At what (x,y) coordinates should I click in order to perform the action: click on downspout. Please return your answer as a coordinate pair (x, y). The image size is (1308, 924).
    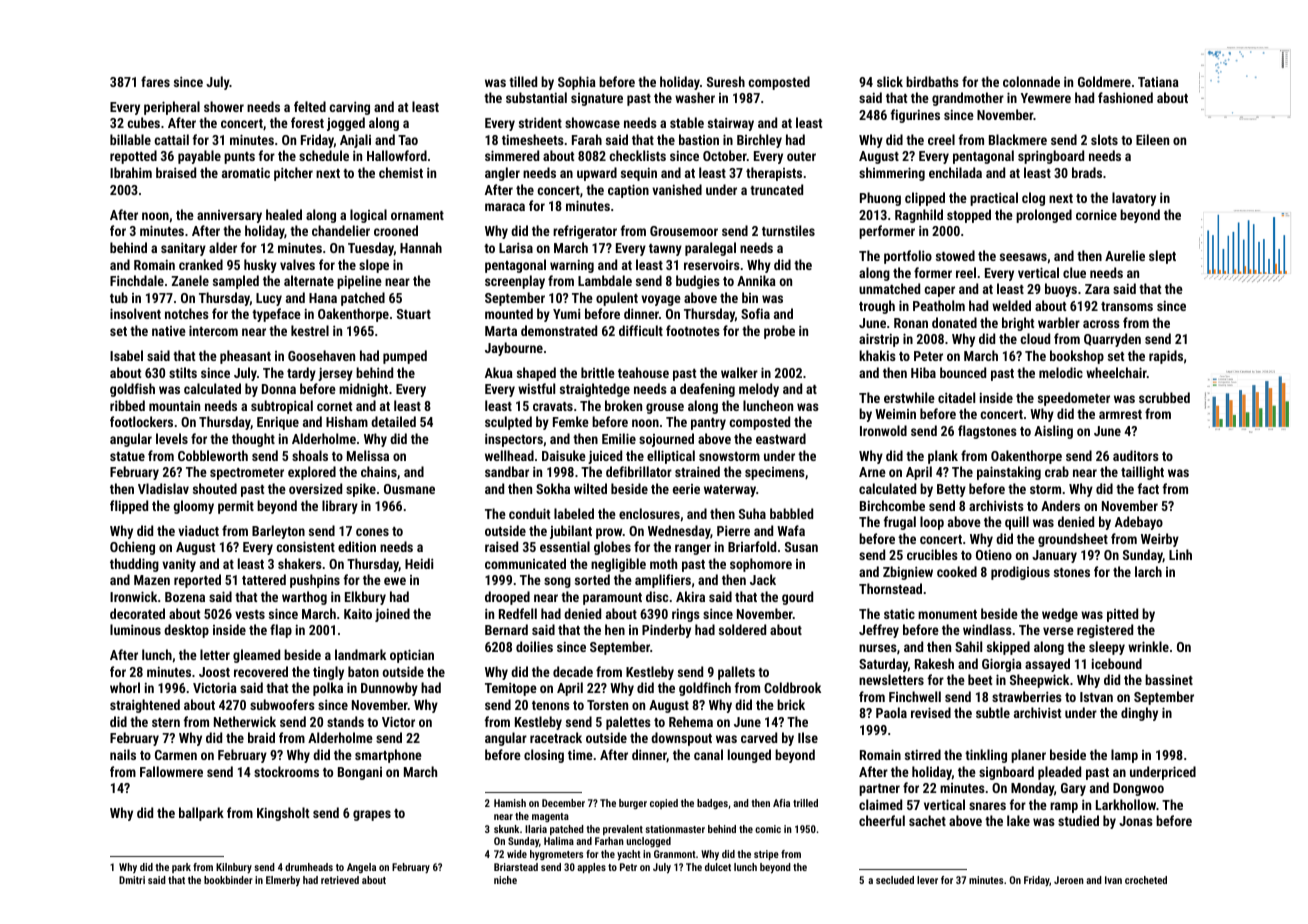
    Looking at the image, I should click on (681, 739).
